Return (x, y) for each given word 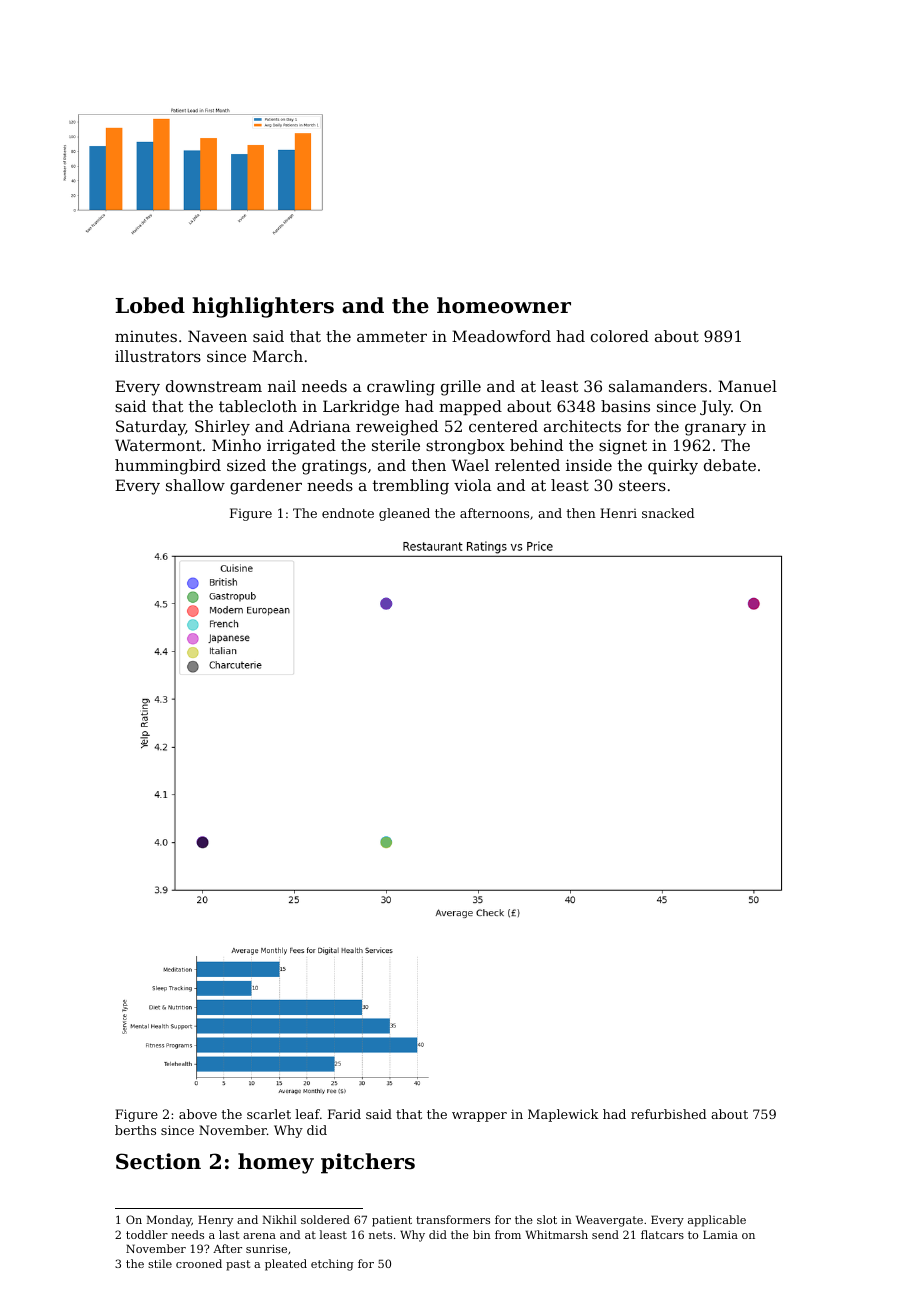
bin (482, 1234)
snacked (668, 513)
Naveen (217, 336)
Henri (618, 513)
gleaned (404, 514)
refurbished (668, 1114)
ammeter (392, 336)
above (198, 1114)
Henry (215, 1221)
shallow (195, 485)
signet (623, 447)
